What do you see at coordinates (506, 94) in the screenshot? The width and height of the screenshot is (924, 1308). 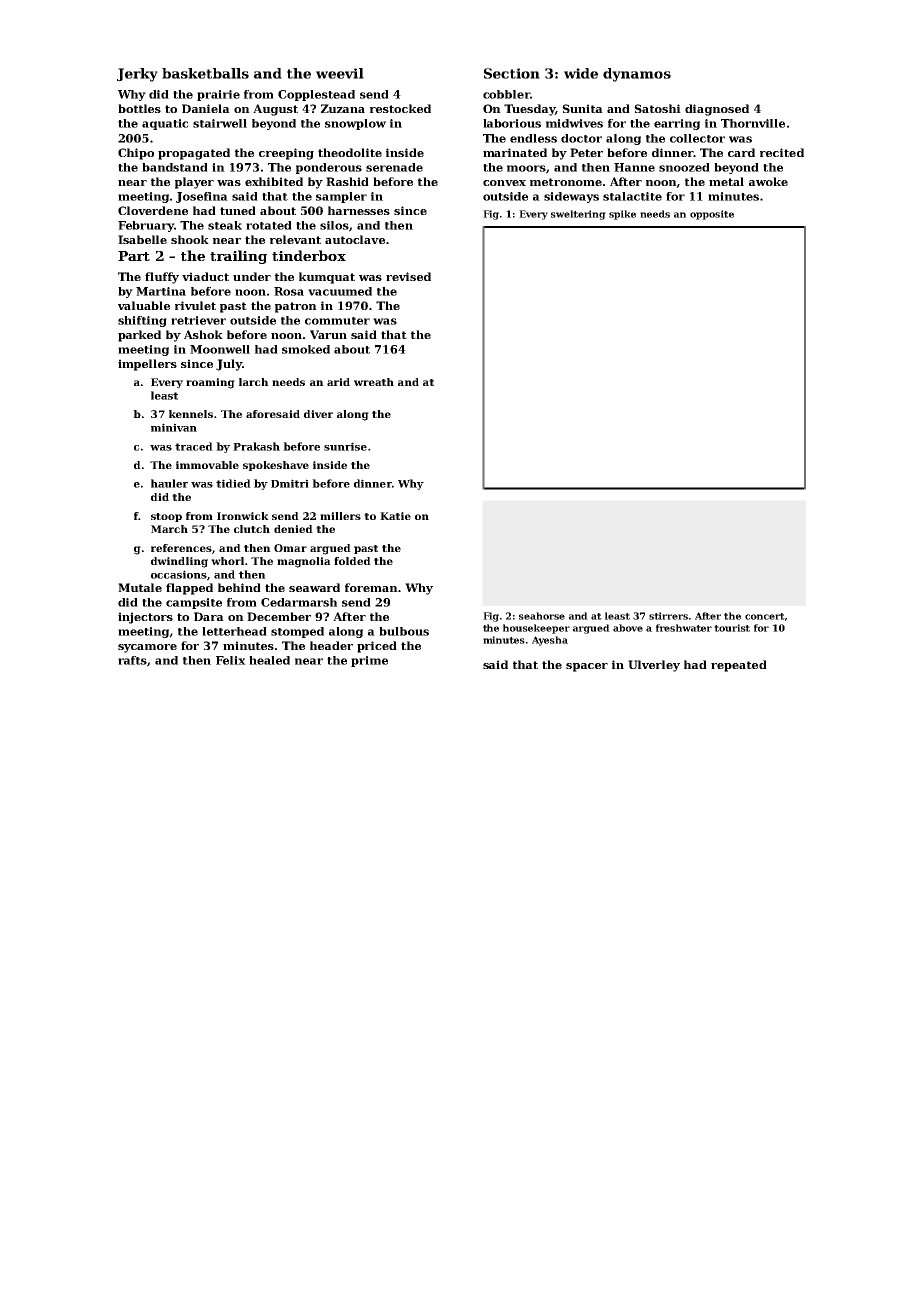 I see `cobbler` at bounding box center [506, 94].
